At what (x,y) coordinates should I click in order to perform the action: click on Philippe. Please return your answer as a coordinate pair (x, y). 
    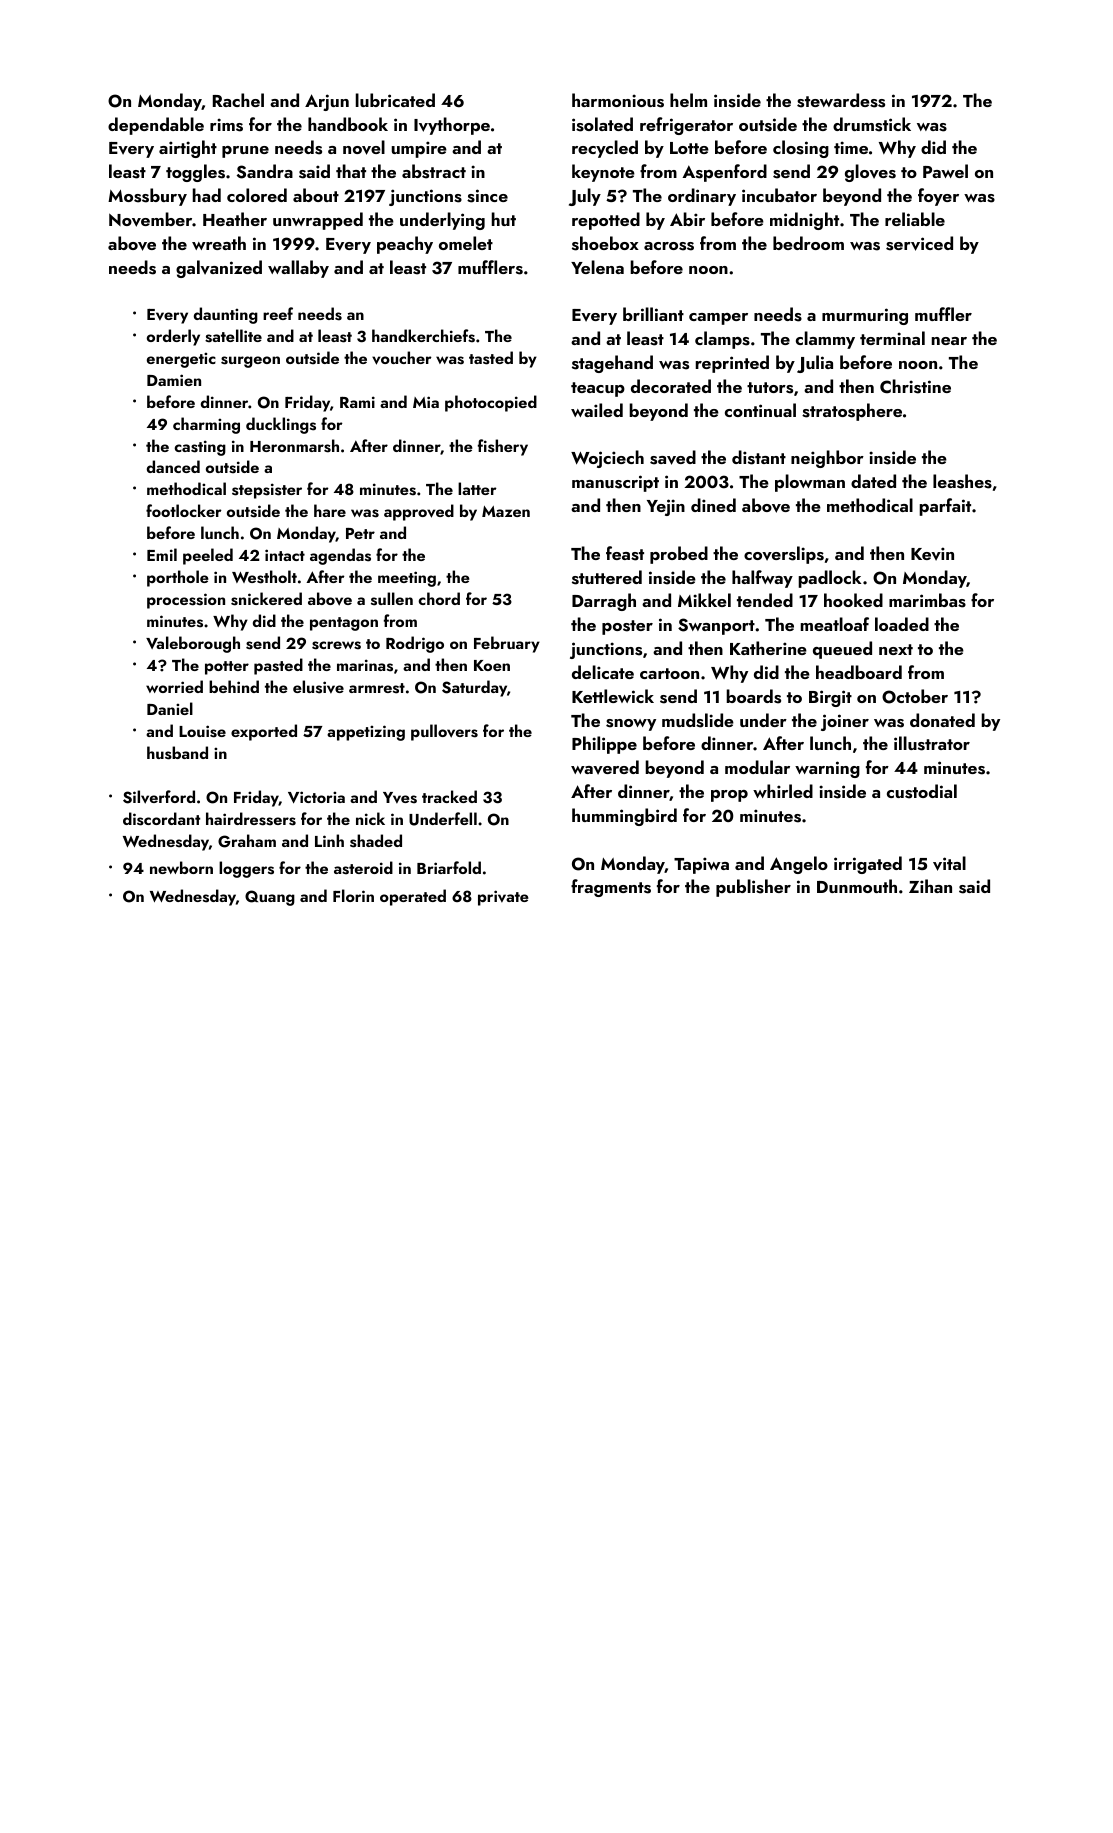
    Looking at the image, I should click on (604, 745).
